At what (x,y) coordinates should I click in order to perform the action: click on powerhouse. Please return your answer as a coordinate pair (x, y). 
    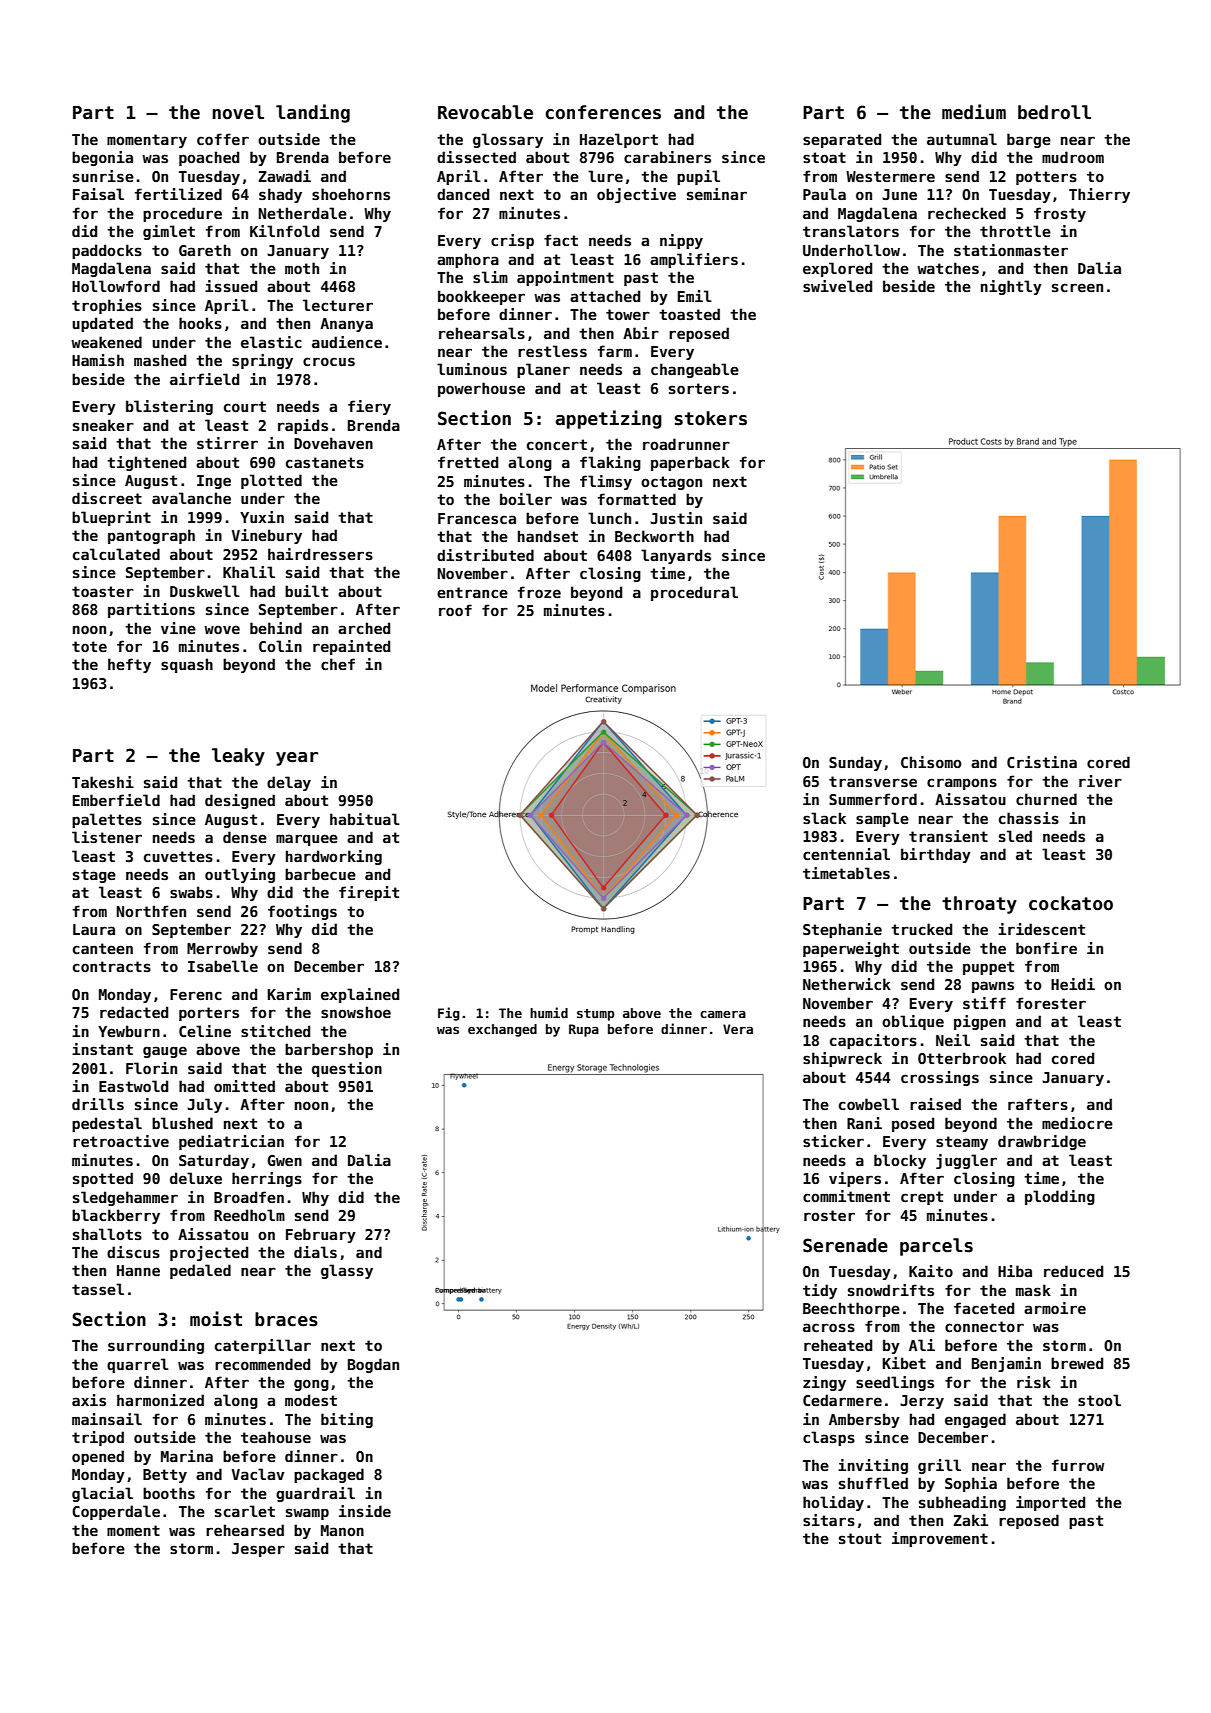
    Looking at the image, I should click on (481, 389).
